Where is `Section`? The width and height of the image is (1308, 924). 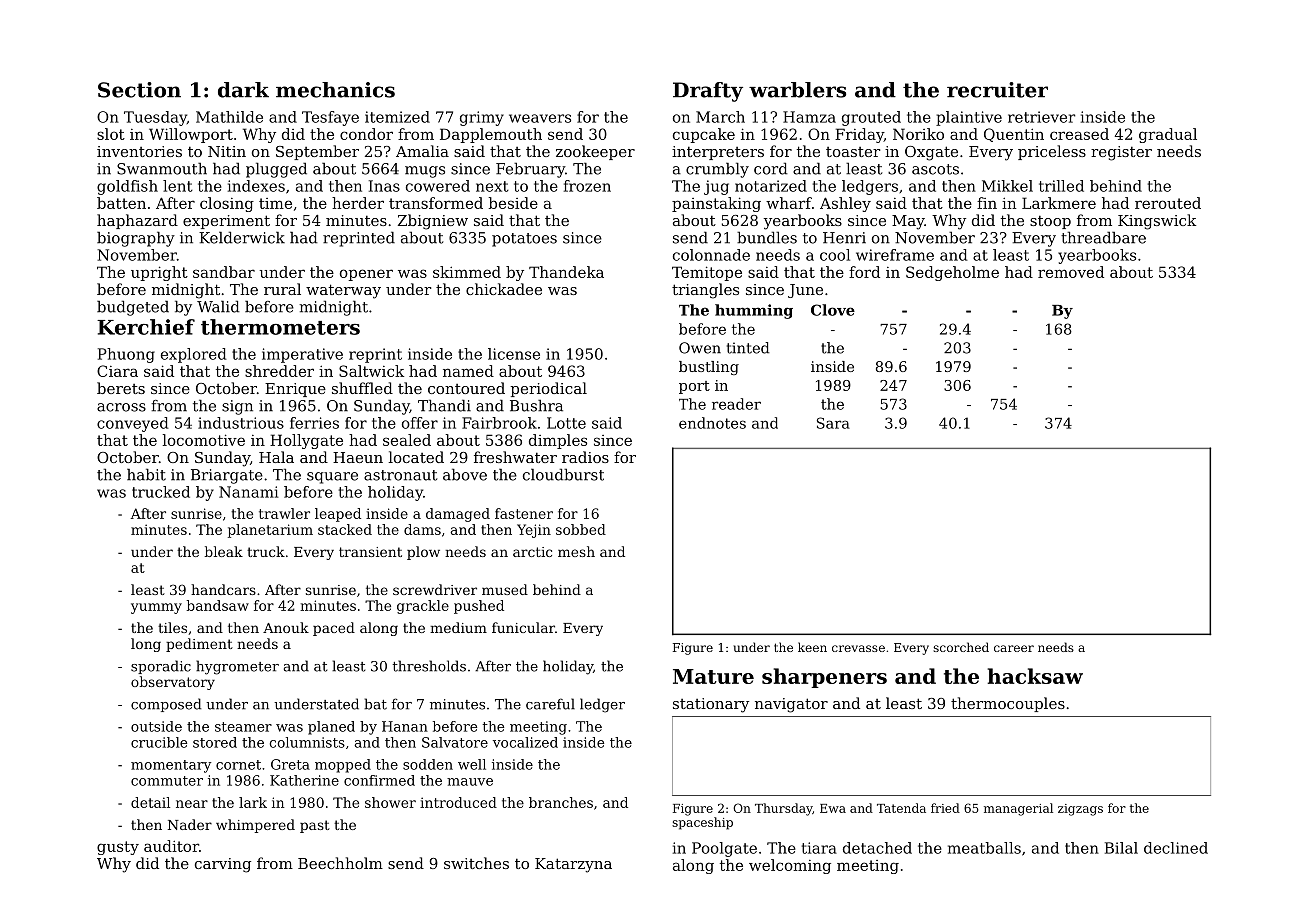 Section is located at coordinates (139, 90).
